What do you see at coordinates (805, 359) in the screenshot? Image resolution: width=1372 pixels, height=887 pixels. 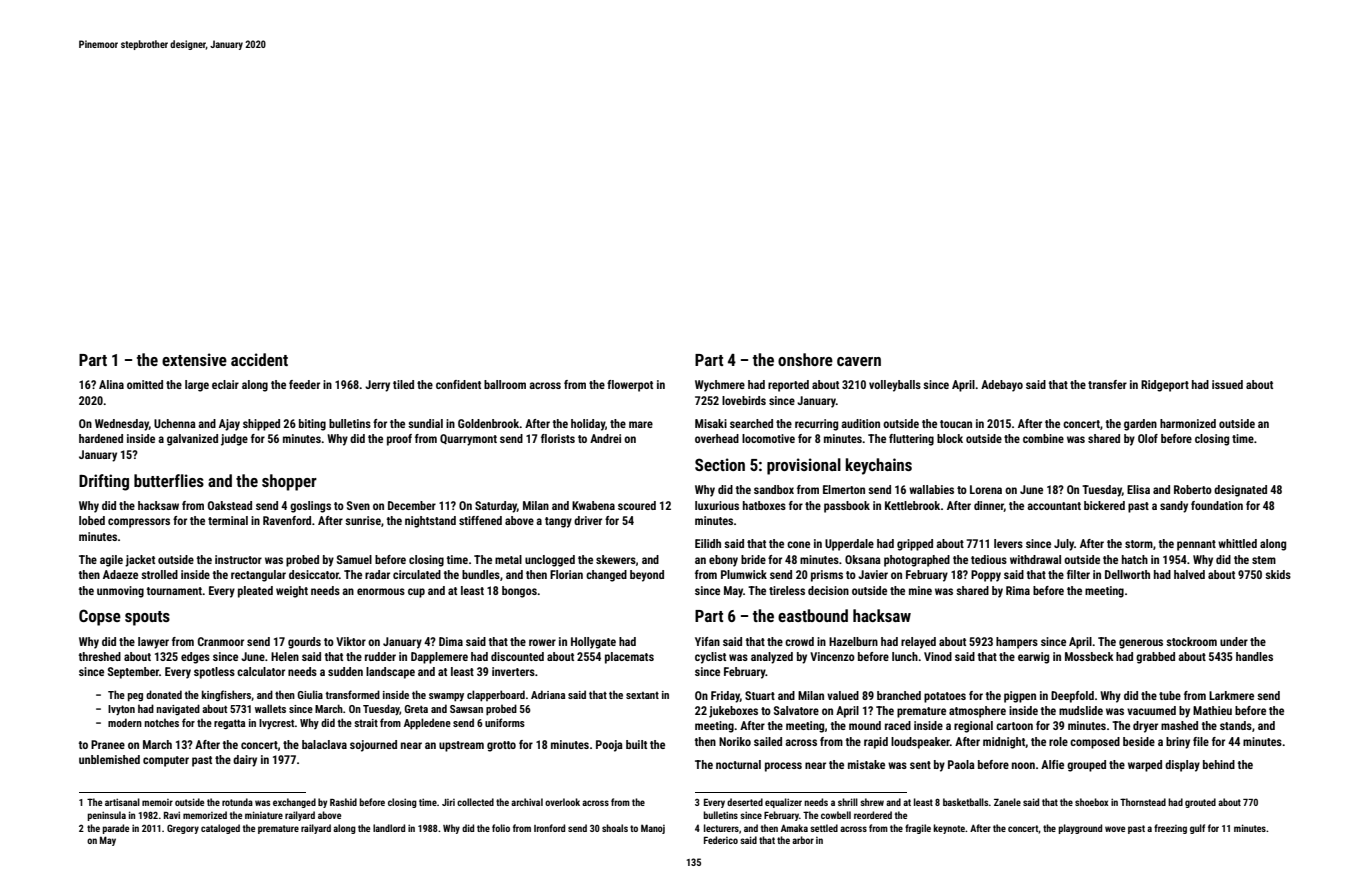 I see `onshore` at bounding box center [805, 359].
